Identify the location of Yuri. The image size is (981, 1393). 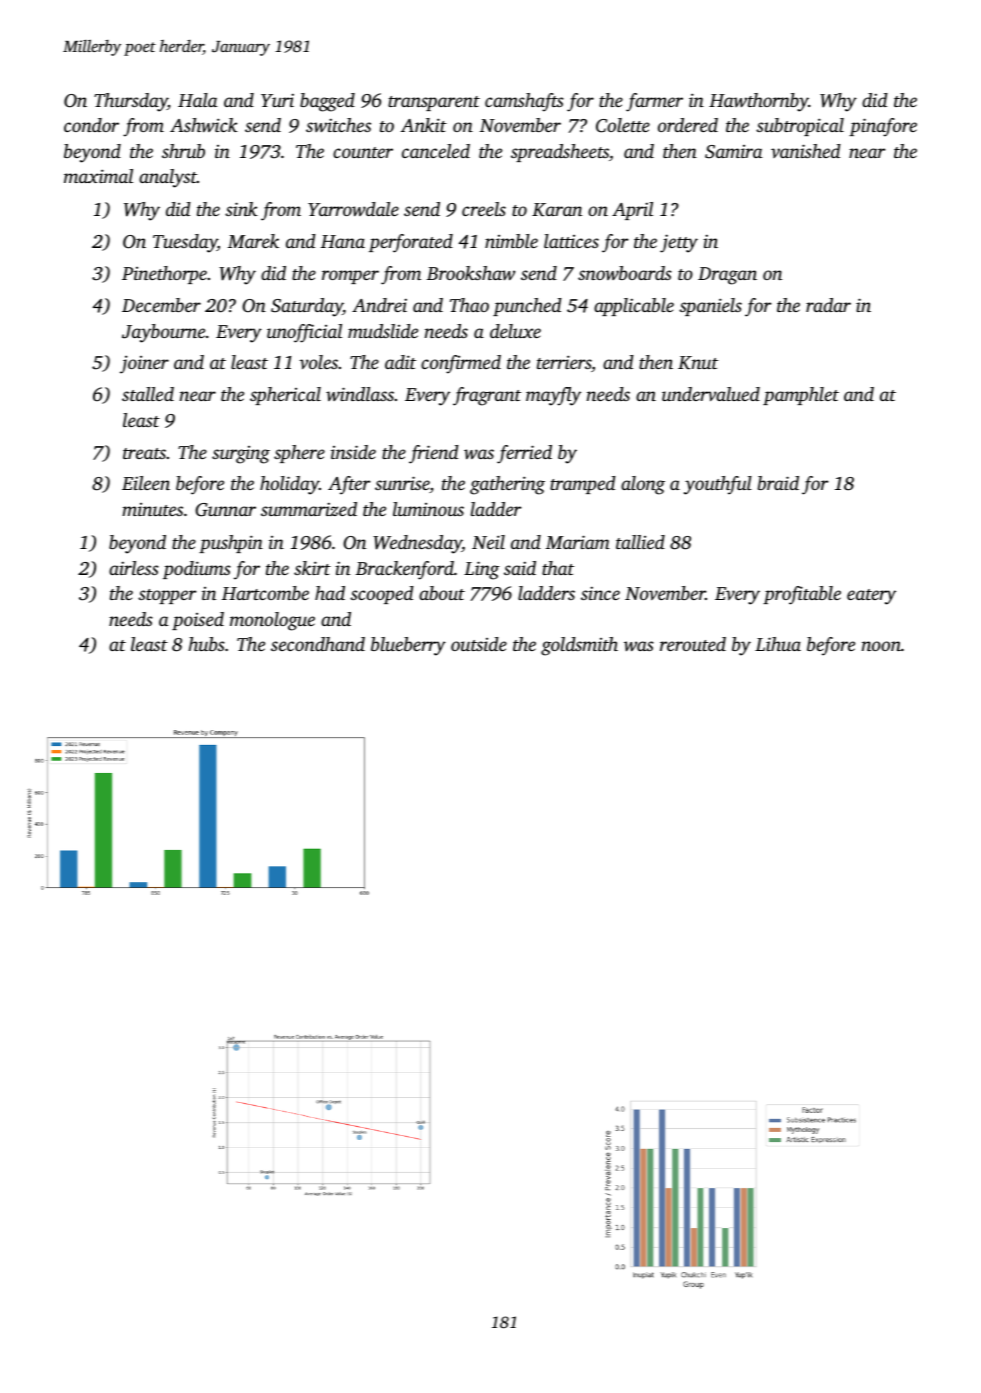
(277, 100).
